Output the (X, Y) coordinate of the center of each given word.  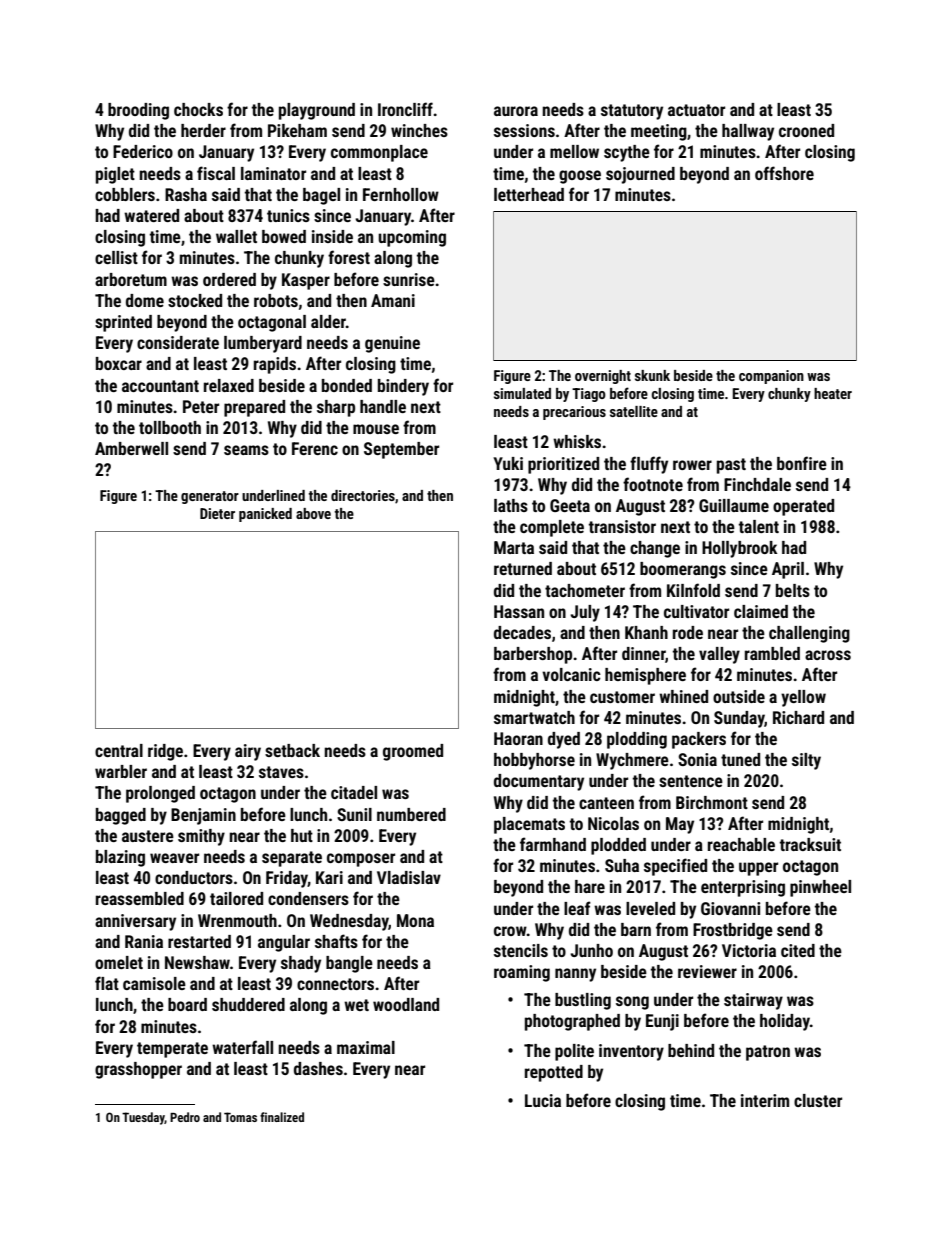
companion (771, 377)
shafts (336, 941)
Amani (393, 300)
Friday (287, 879)
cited (798, 950)
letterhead (529, 194)
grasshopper (138, 1070)
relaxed (229, 385)
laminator (273, 173)
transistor (622, 526)
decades (522, 632)
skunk (652, 375)
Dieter (217, 513)
